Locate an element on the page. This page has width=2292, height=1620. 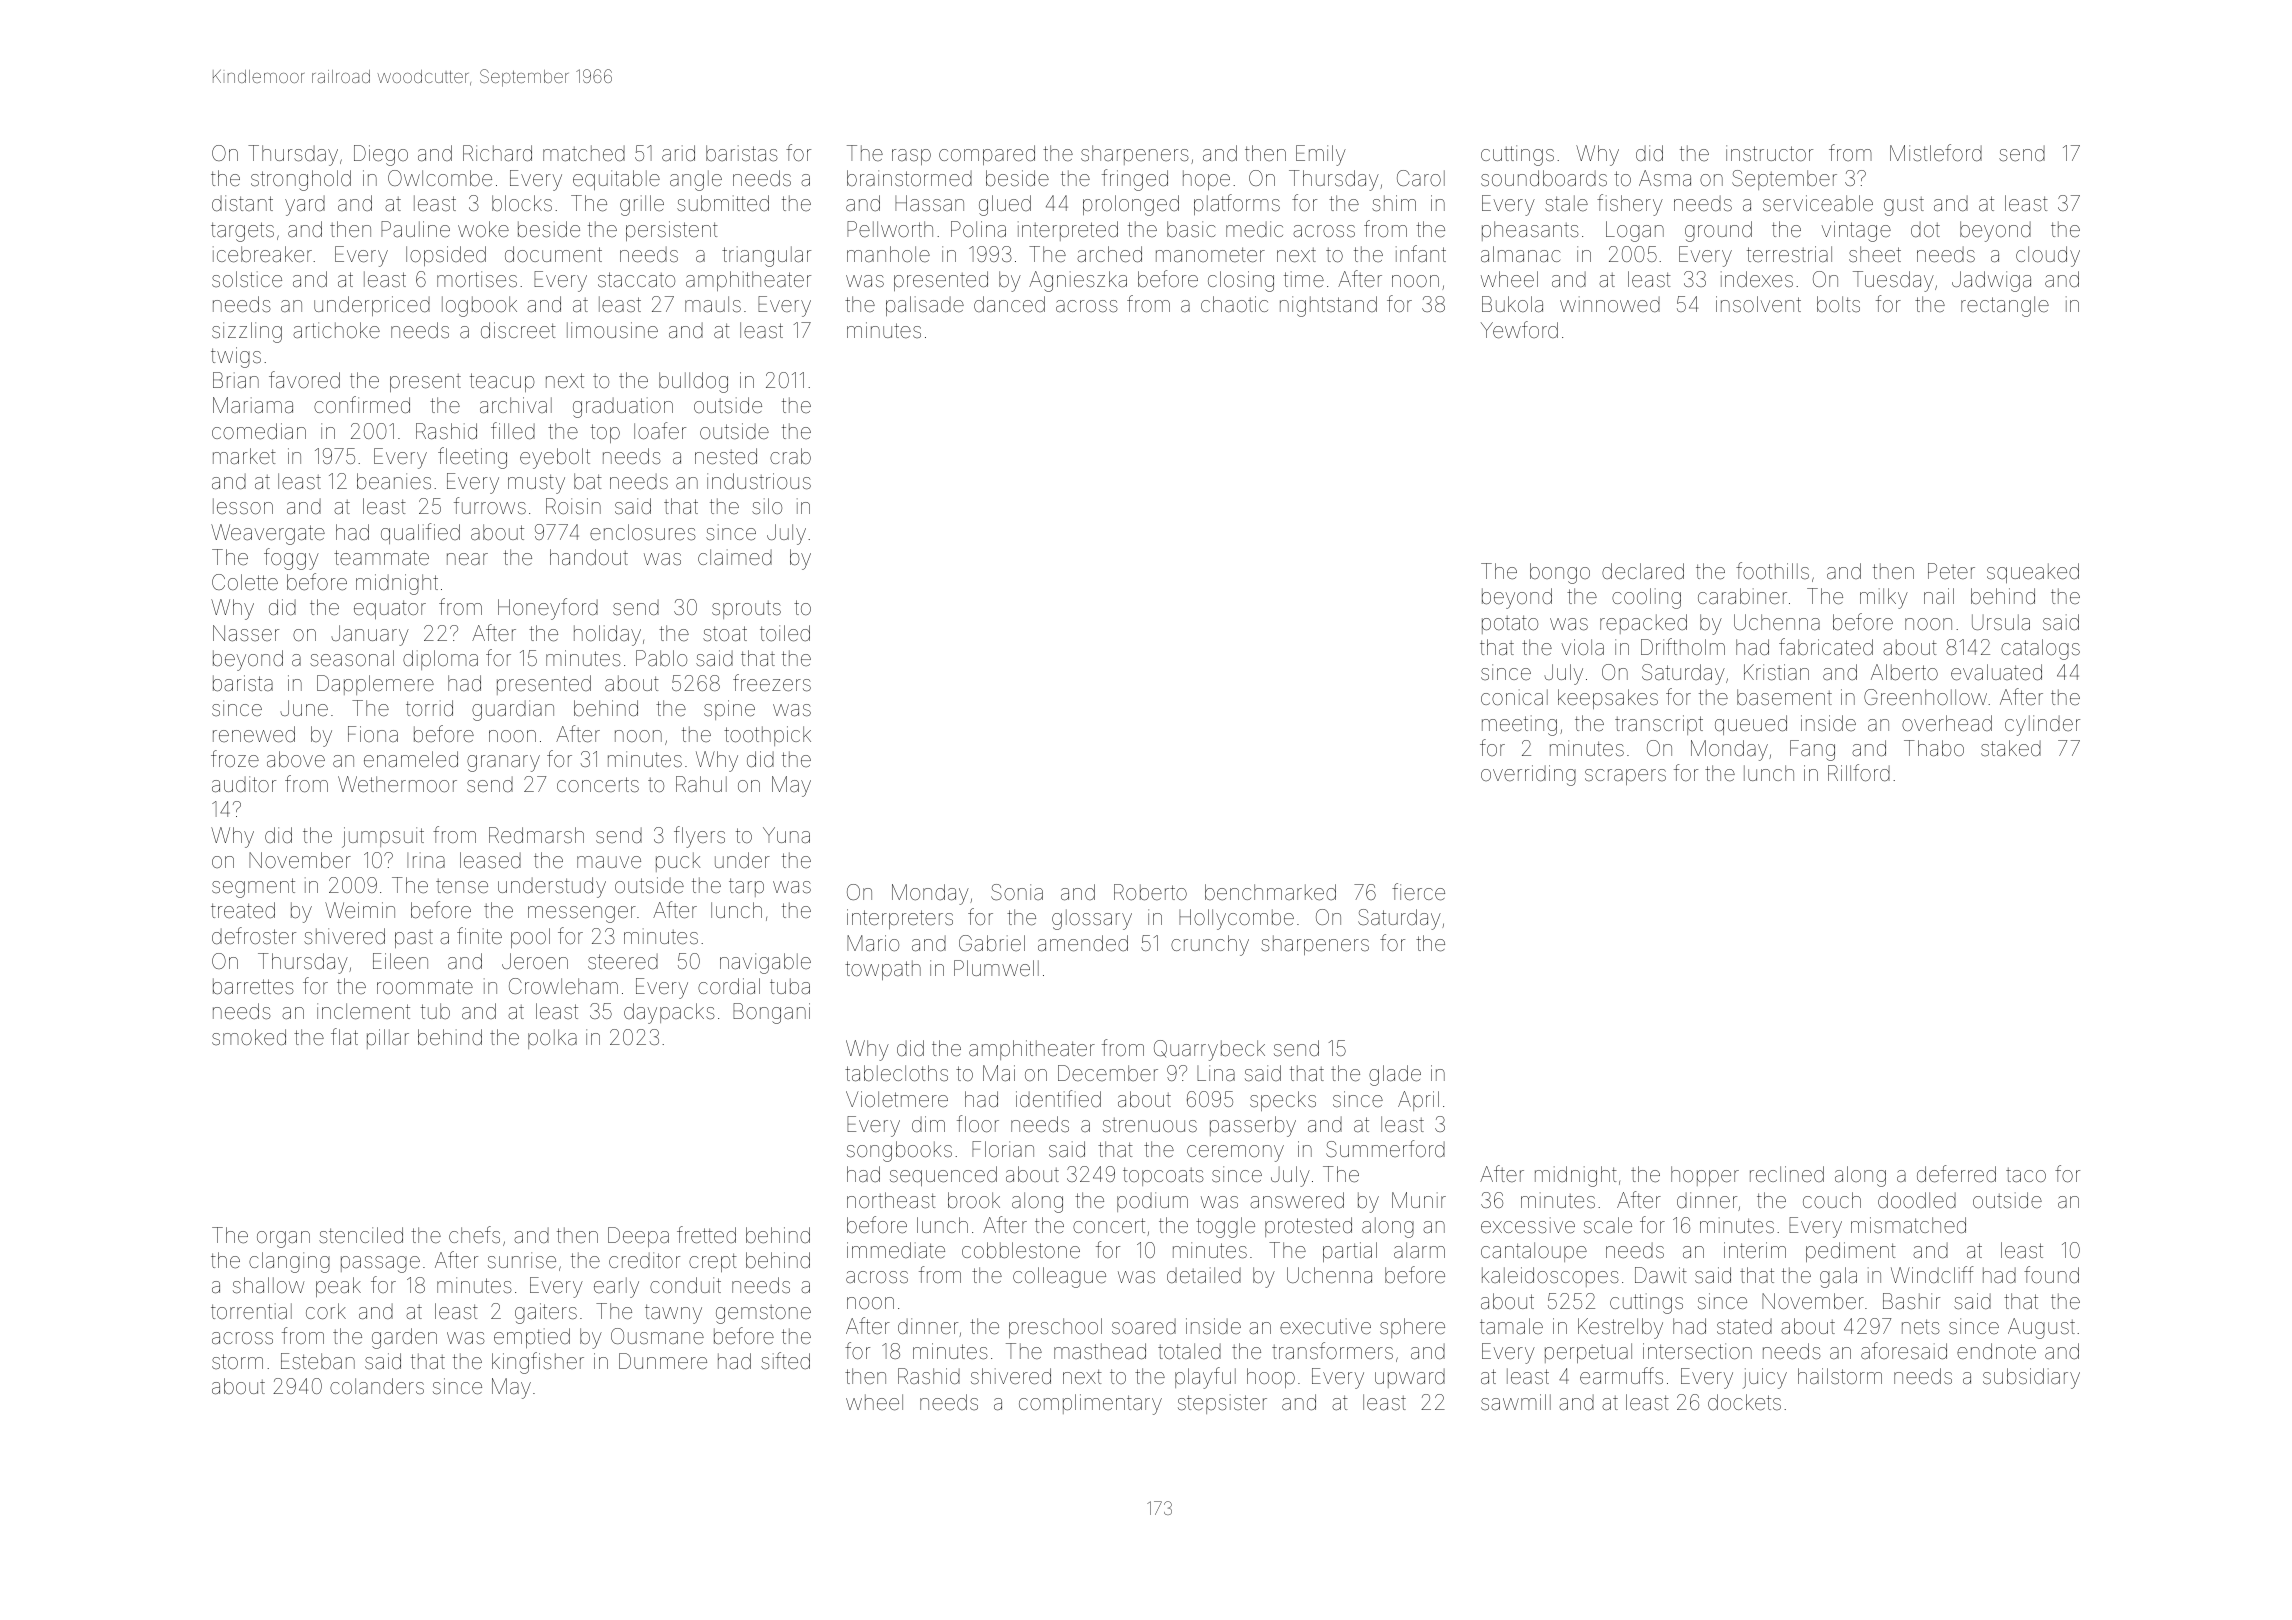
bongo is located at coordinates (1560, 573).
